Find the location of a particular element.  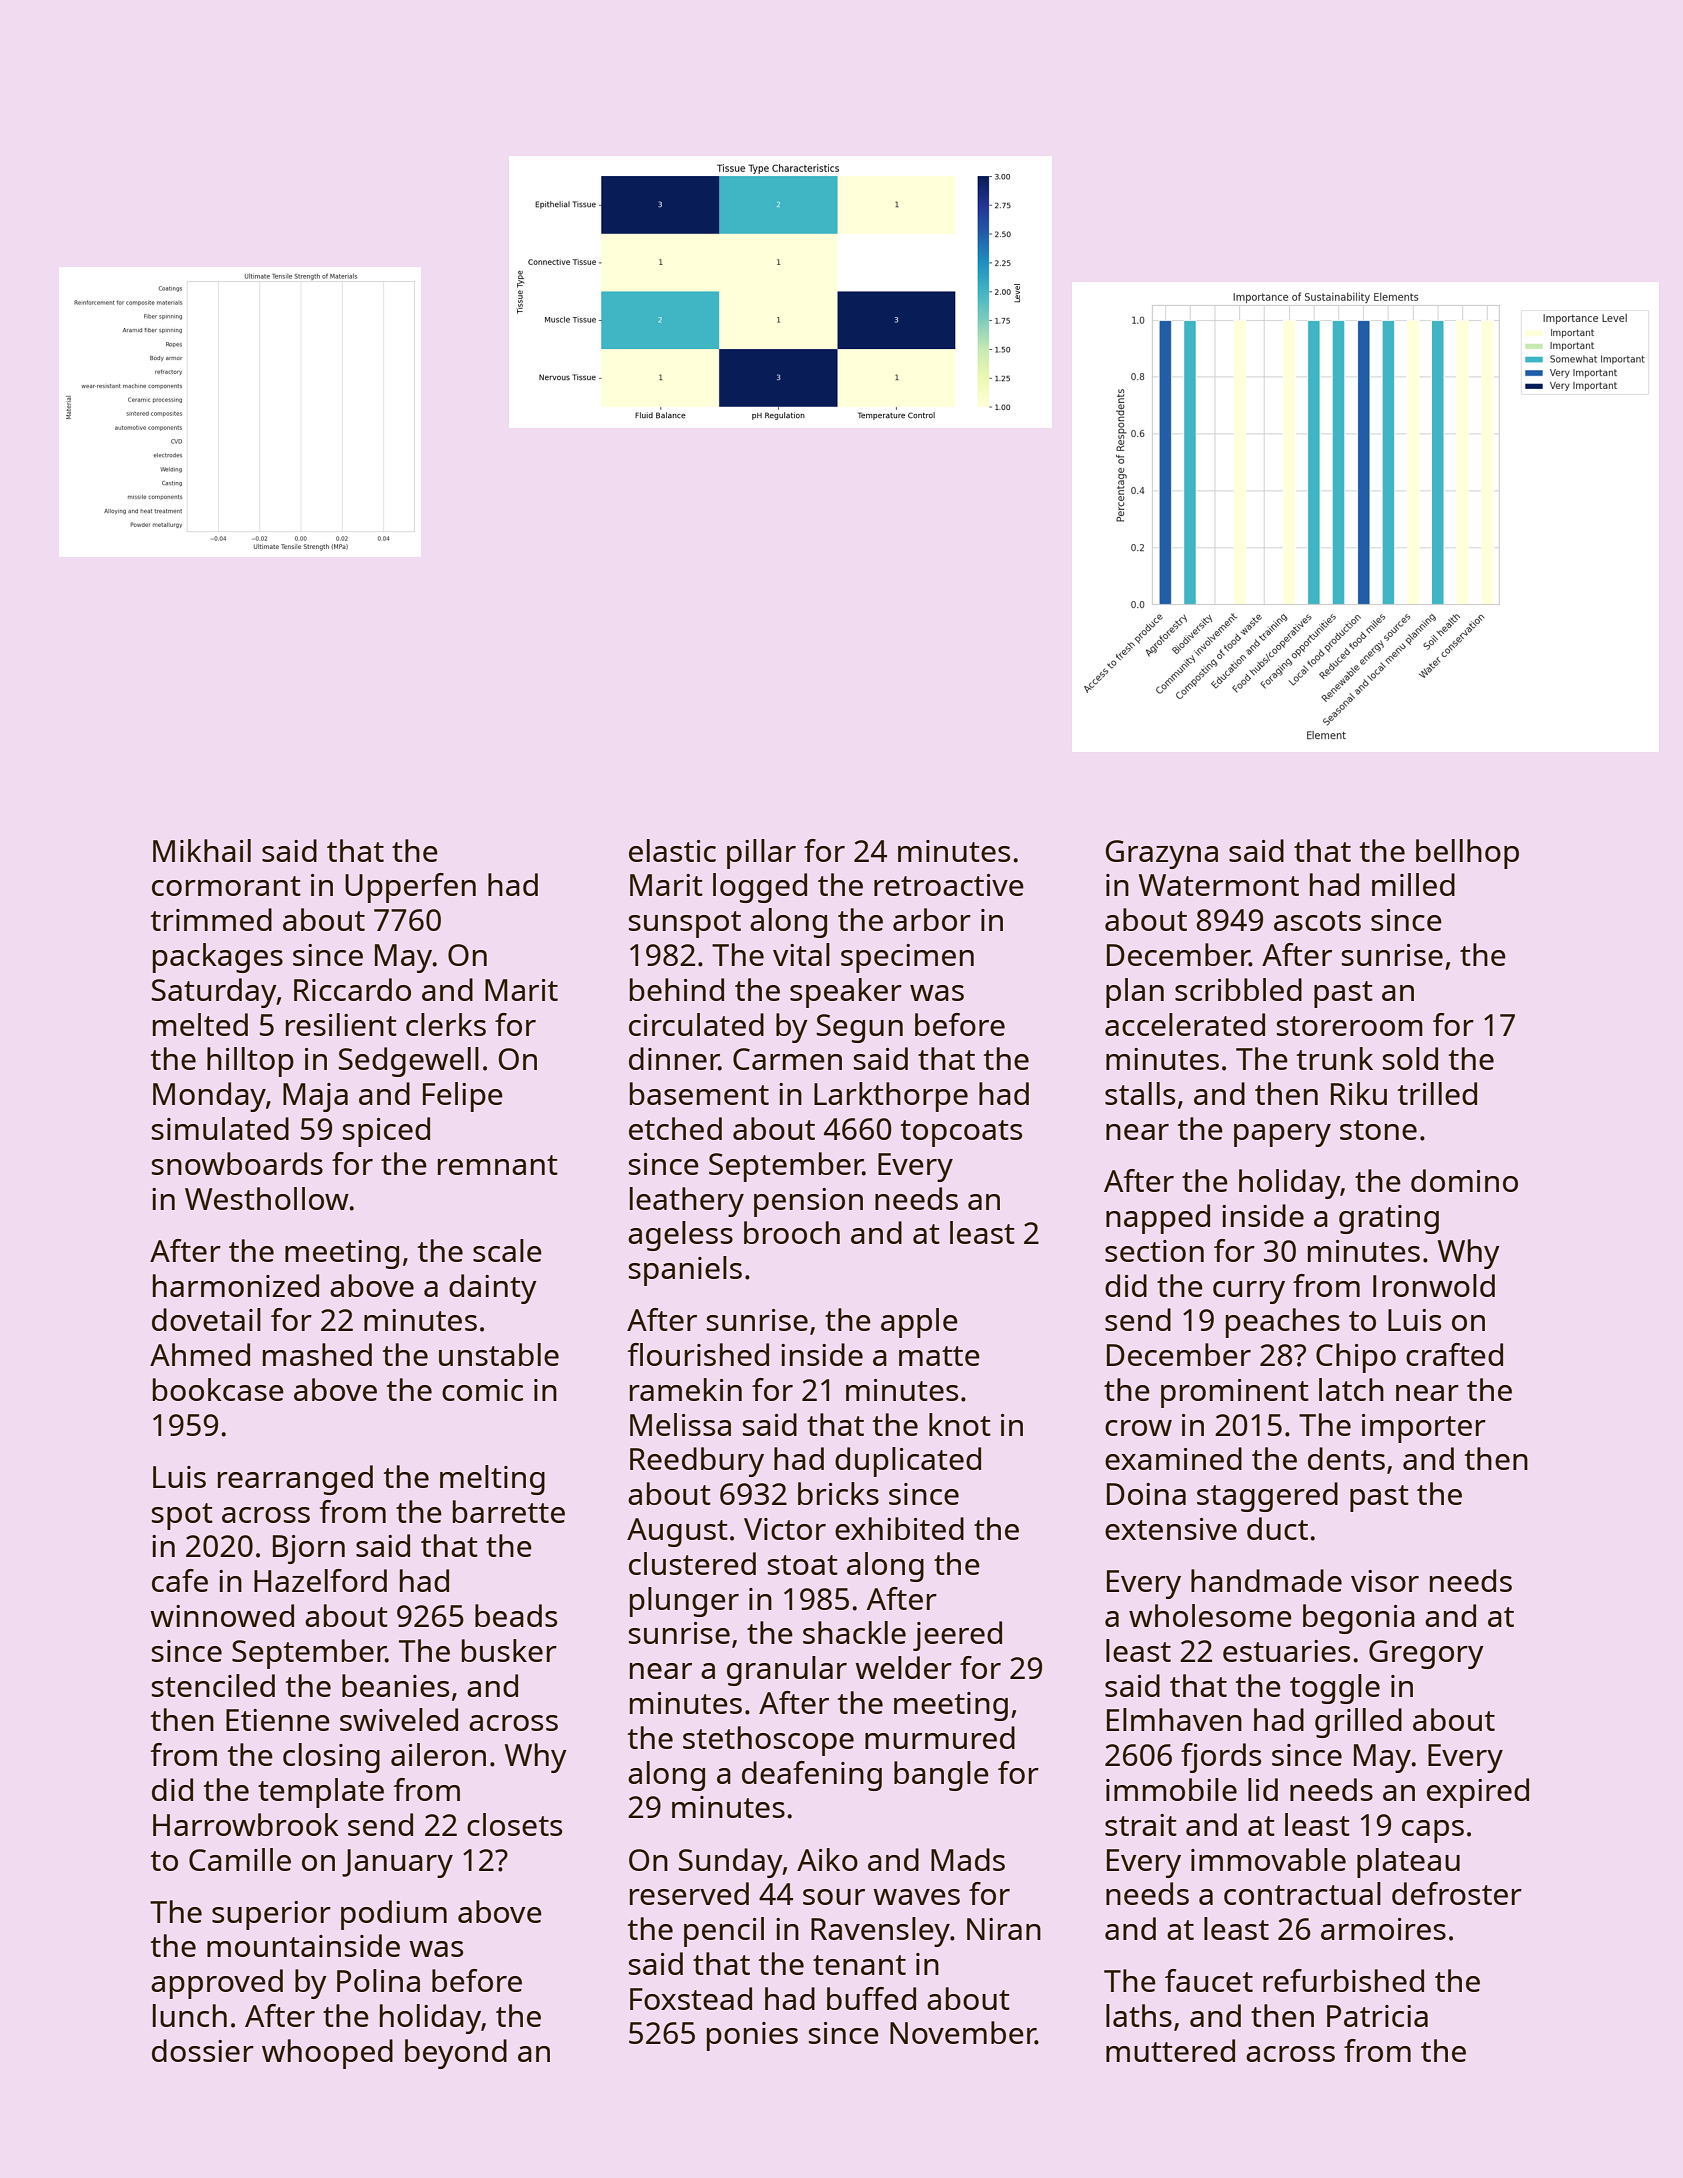

milled is located at coordinates (1413, 884).
